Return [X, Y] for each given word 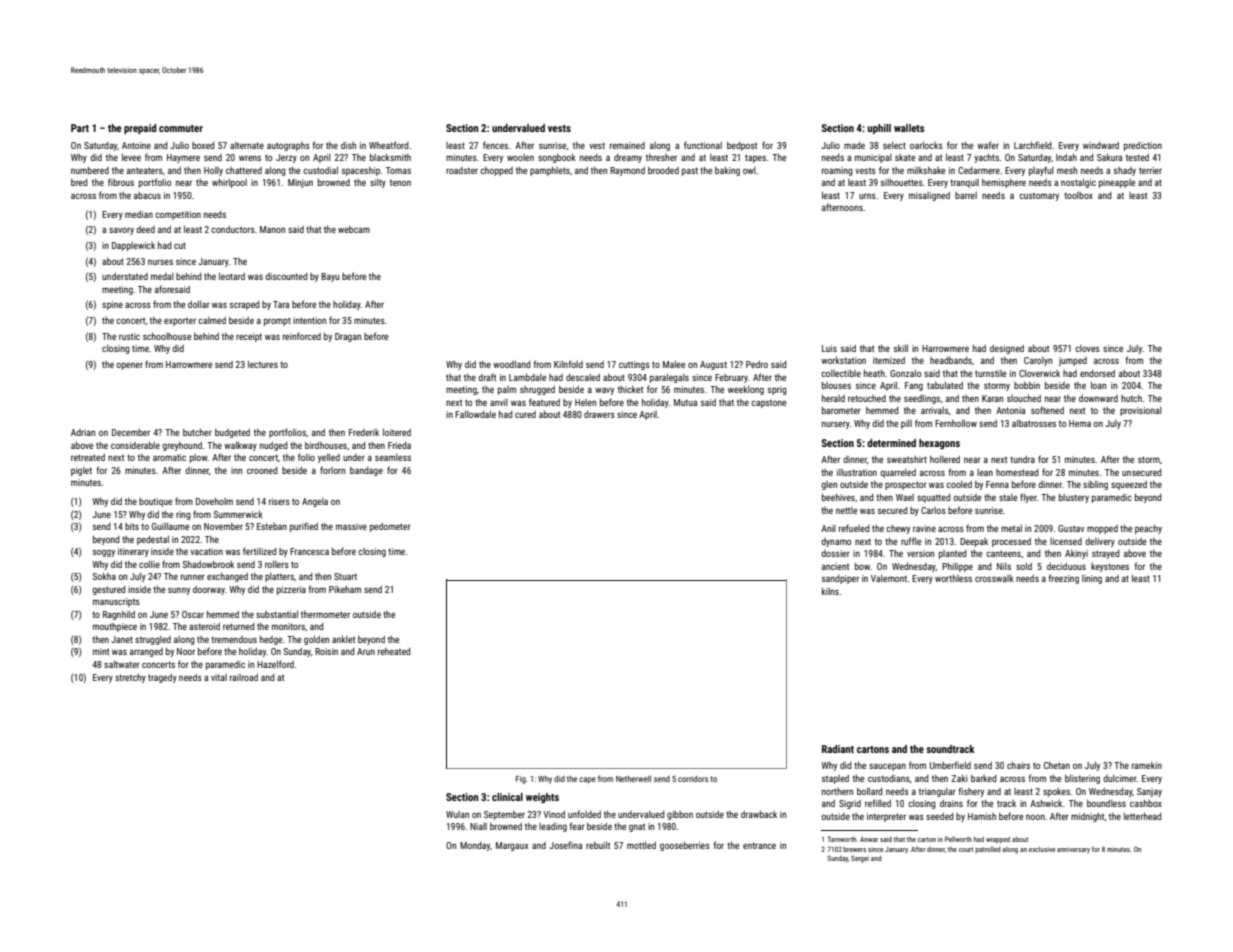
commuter [181, 128]
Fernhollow [956, 423]
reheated [394, 651]
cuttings [634, 365]
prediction [1143, 146]
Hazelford [275, 664]
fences [495, 145]
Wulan [457, 814]
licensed [1066, 541]
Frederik [364, 432]
